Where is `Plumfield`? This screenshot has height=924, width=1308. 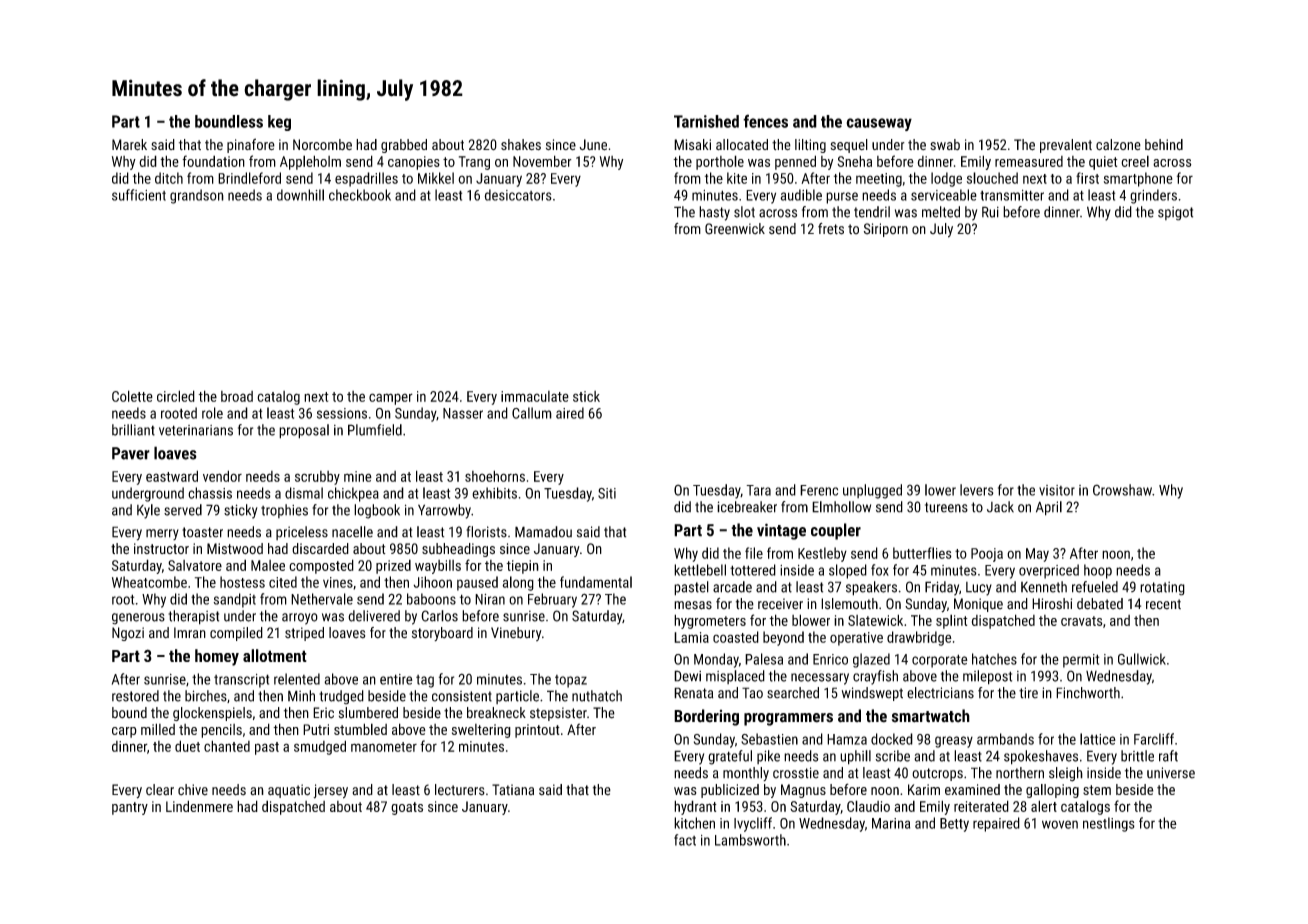 Plumfield is located at coordinates (375, 430).
